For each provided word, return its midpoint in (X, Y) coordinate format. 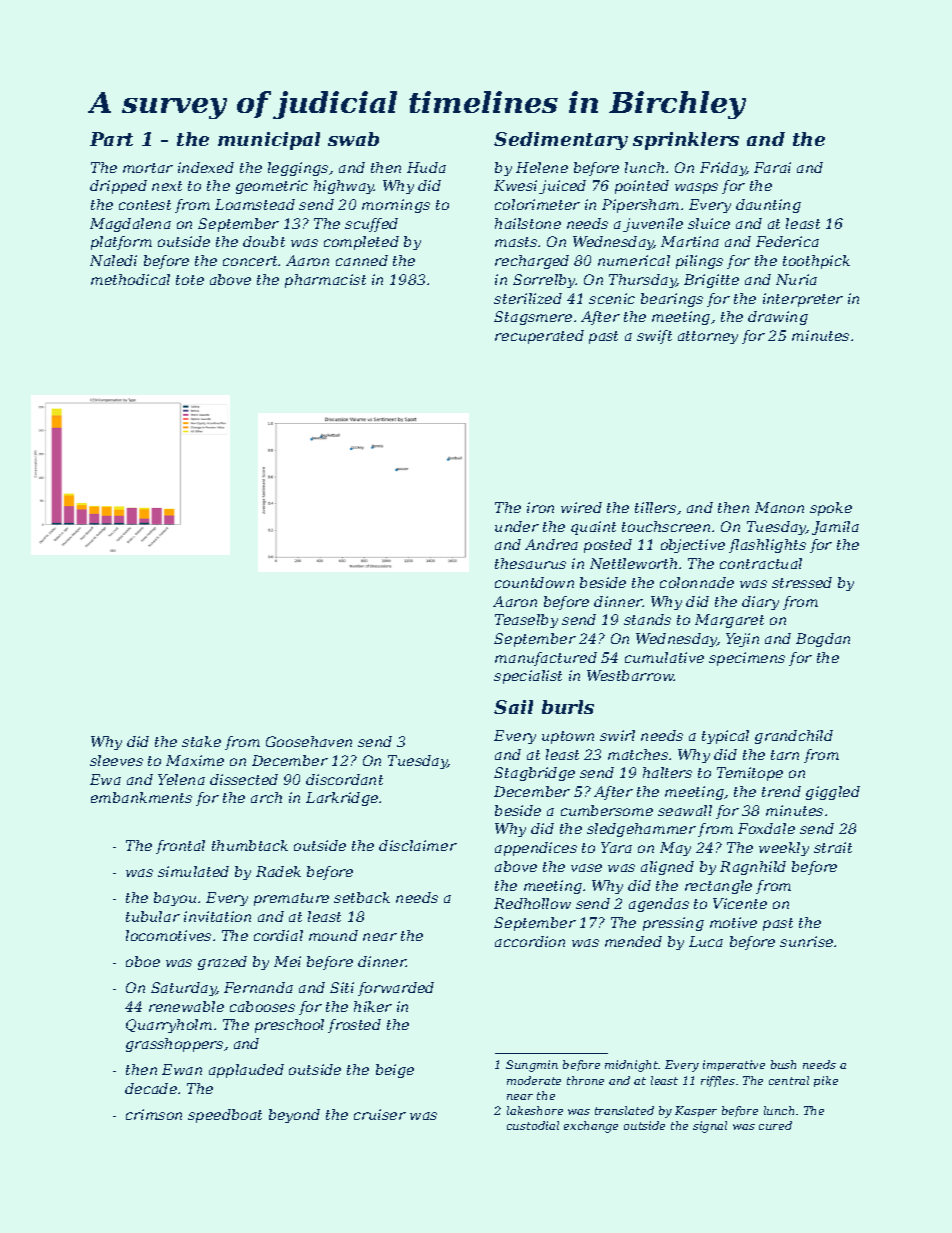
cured (775, 1125)
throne (585, 1080)
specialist (528, 677)
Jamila (835, 528)
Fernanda (258, 987)
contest (145, 205)
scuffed (371, 225)
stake (201, 741)
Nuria (796, 279)
